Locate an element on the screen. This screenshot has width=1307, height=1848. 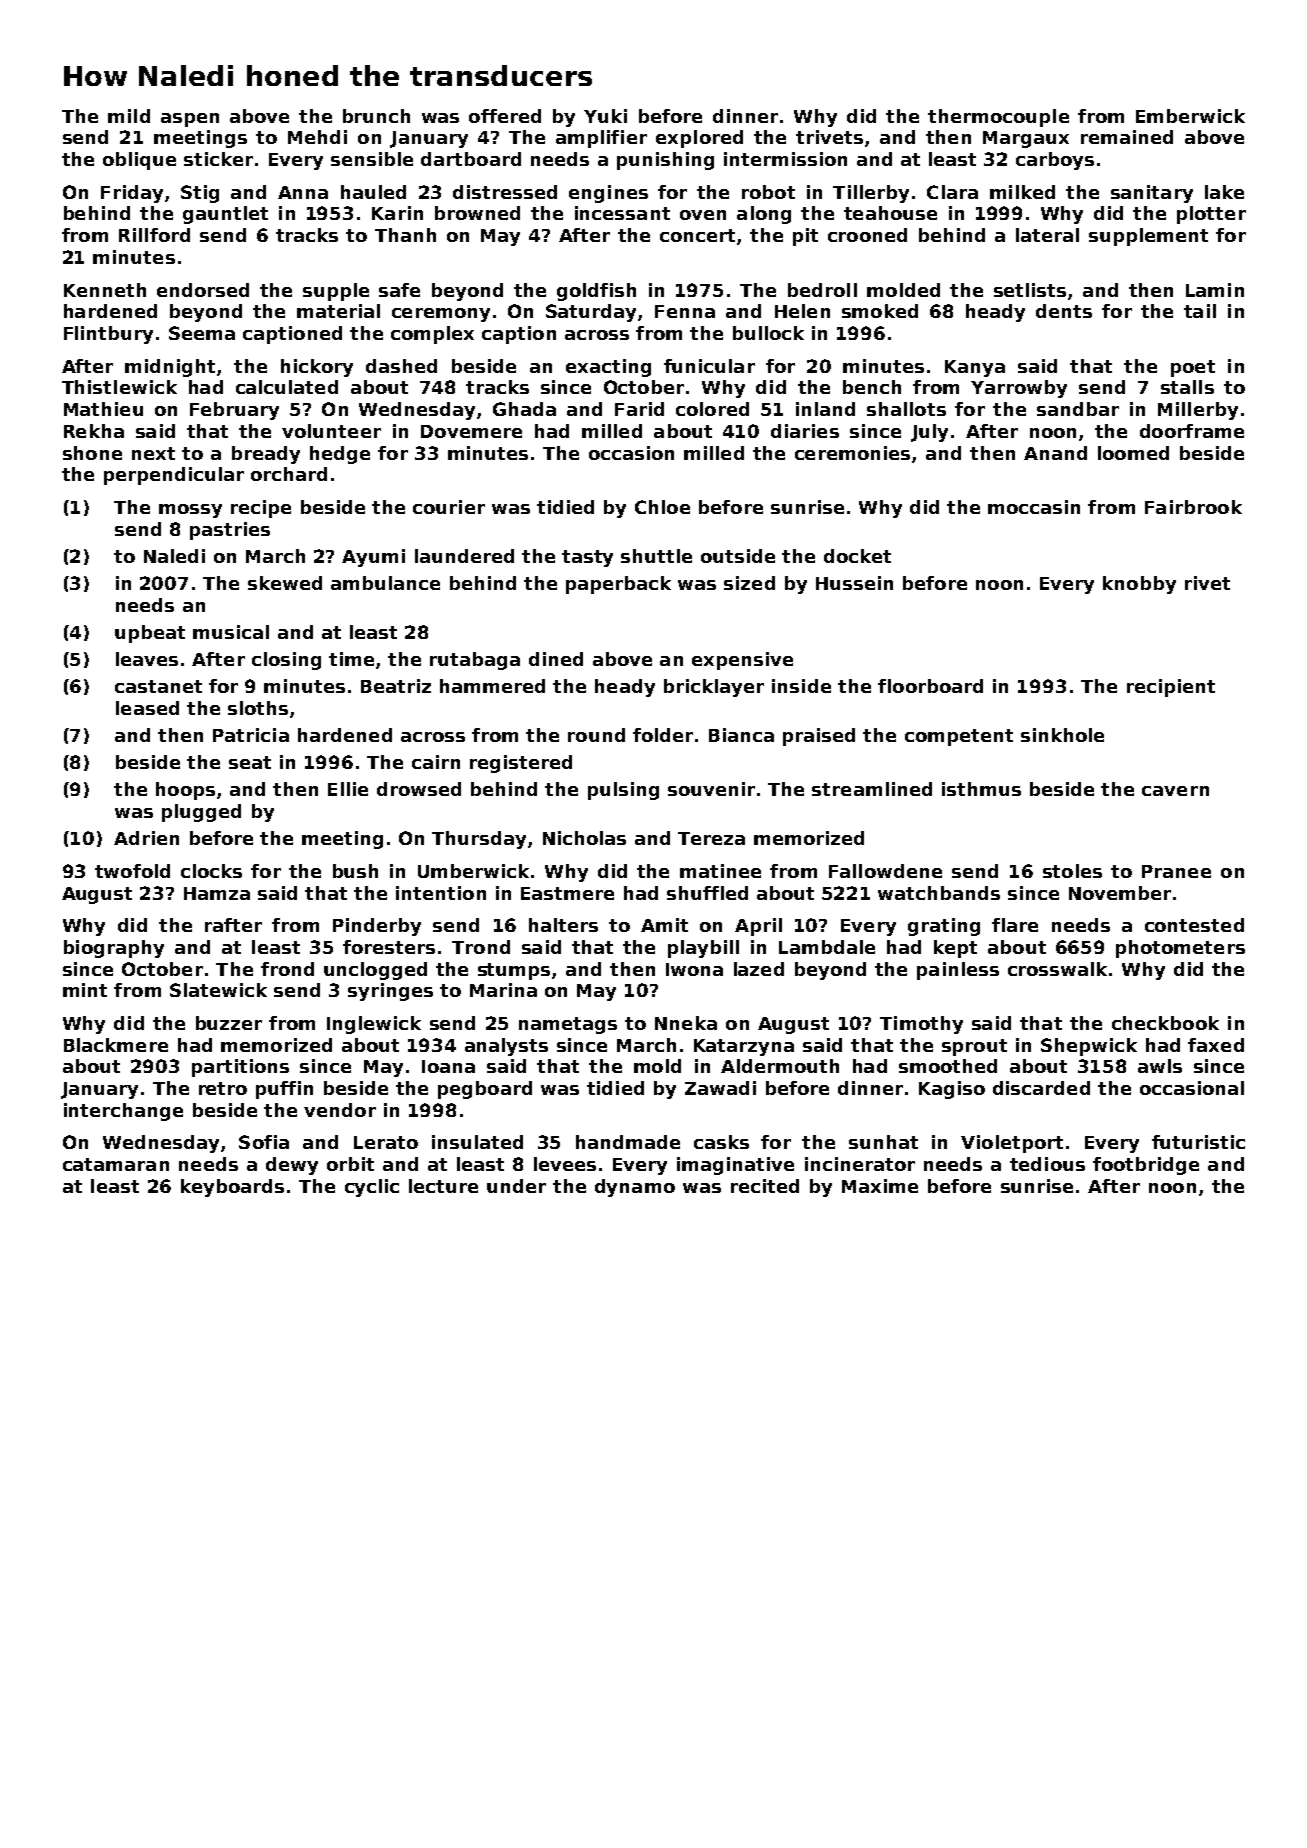
material is located at coordinates (338, 311).
